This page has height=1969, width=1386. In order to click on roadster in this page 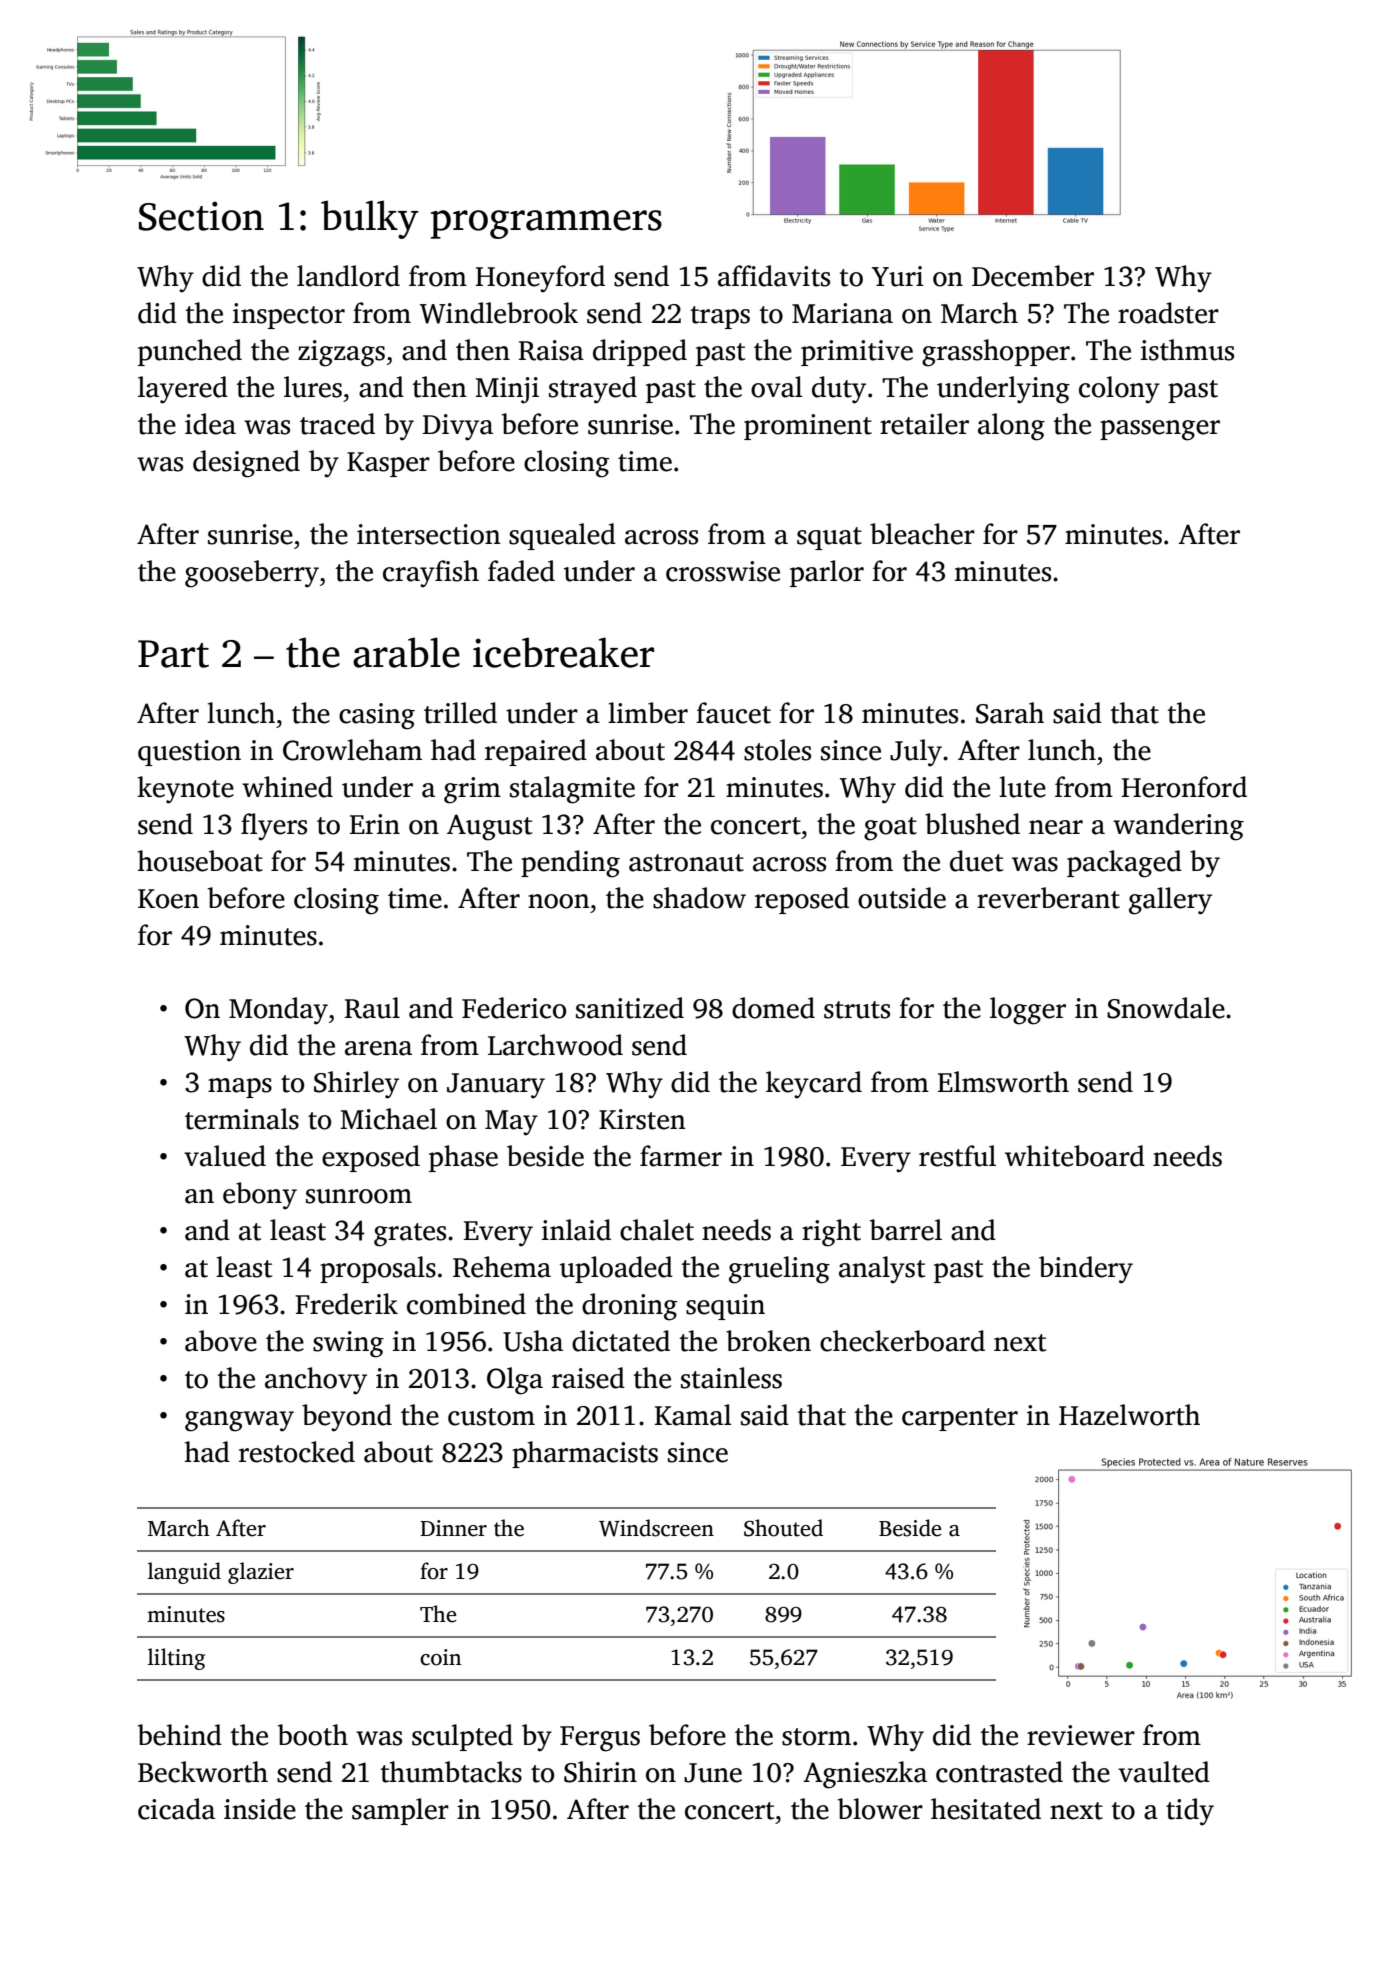, I will do `click(1168, 313)`.
